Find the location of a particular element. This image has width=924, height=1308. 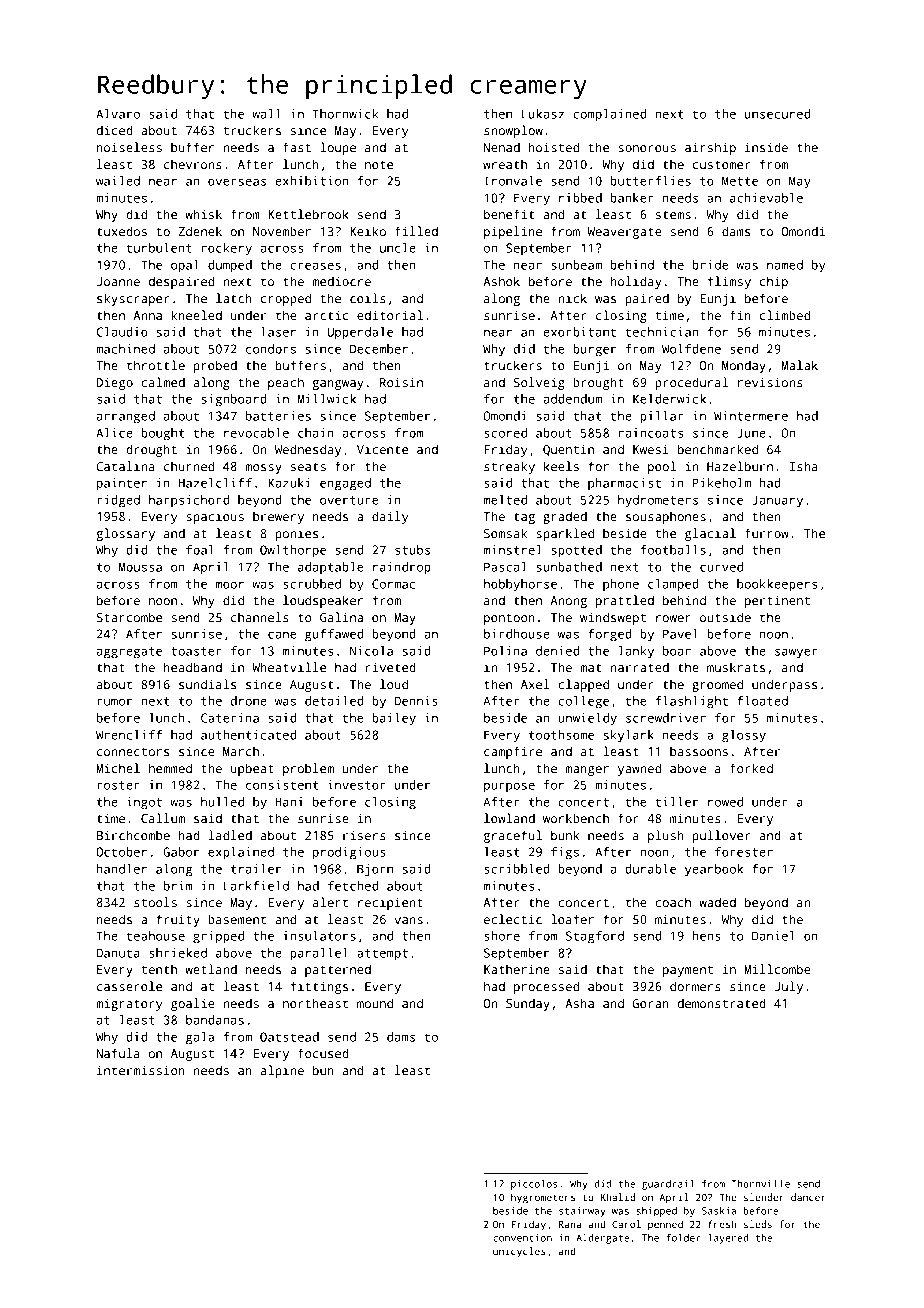

batteries is located at coordinates (278, 416).
